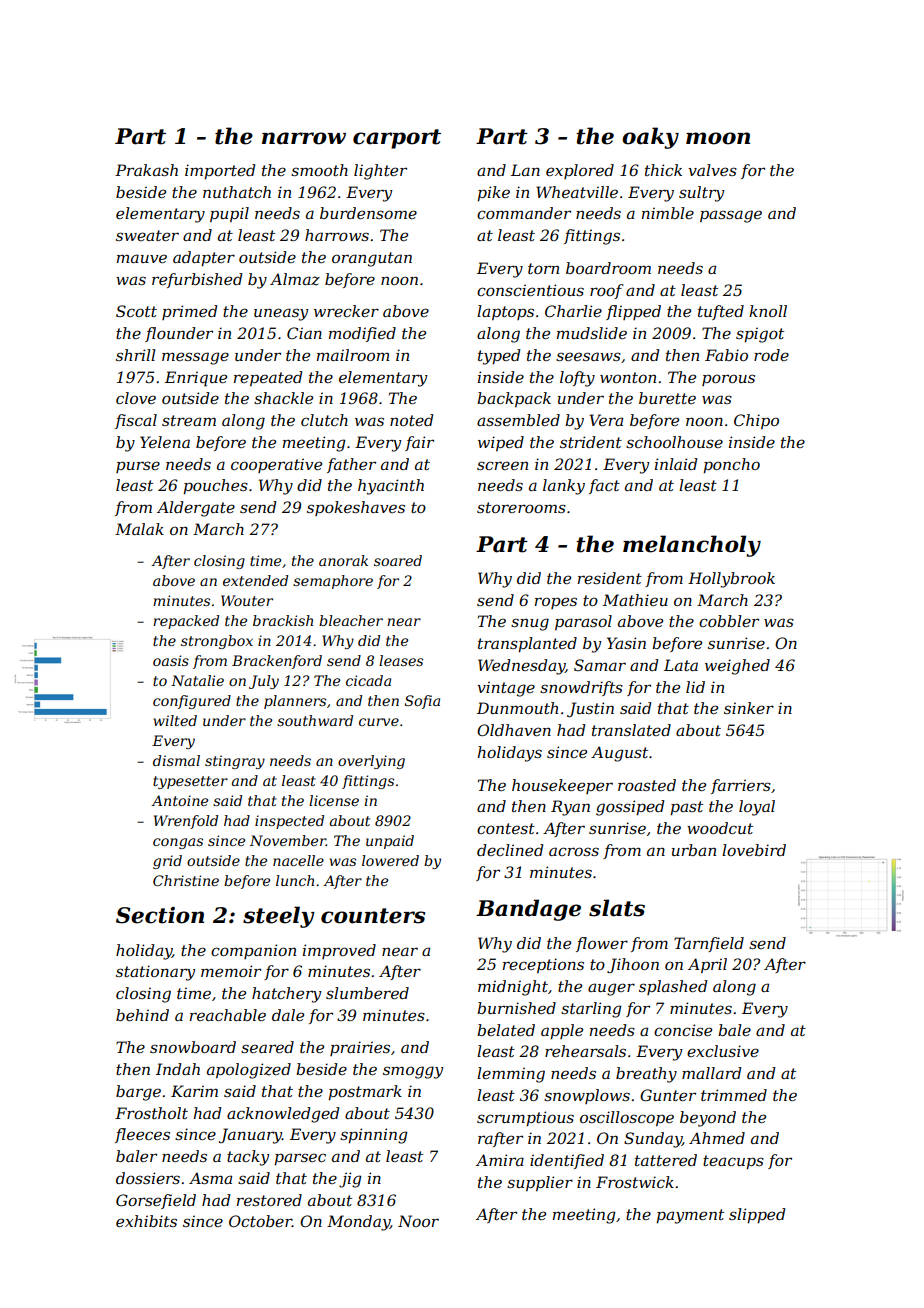 This image has width=924, height=1308. What do you see at coordinates (728, 380) in the image?
I see `porous` at bounding box center [728, 380].
